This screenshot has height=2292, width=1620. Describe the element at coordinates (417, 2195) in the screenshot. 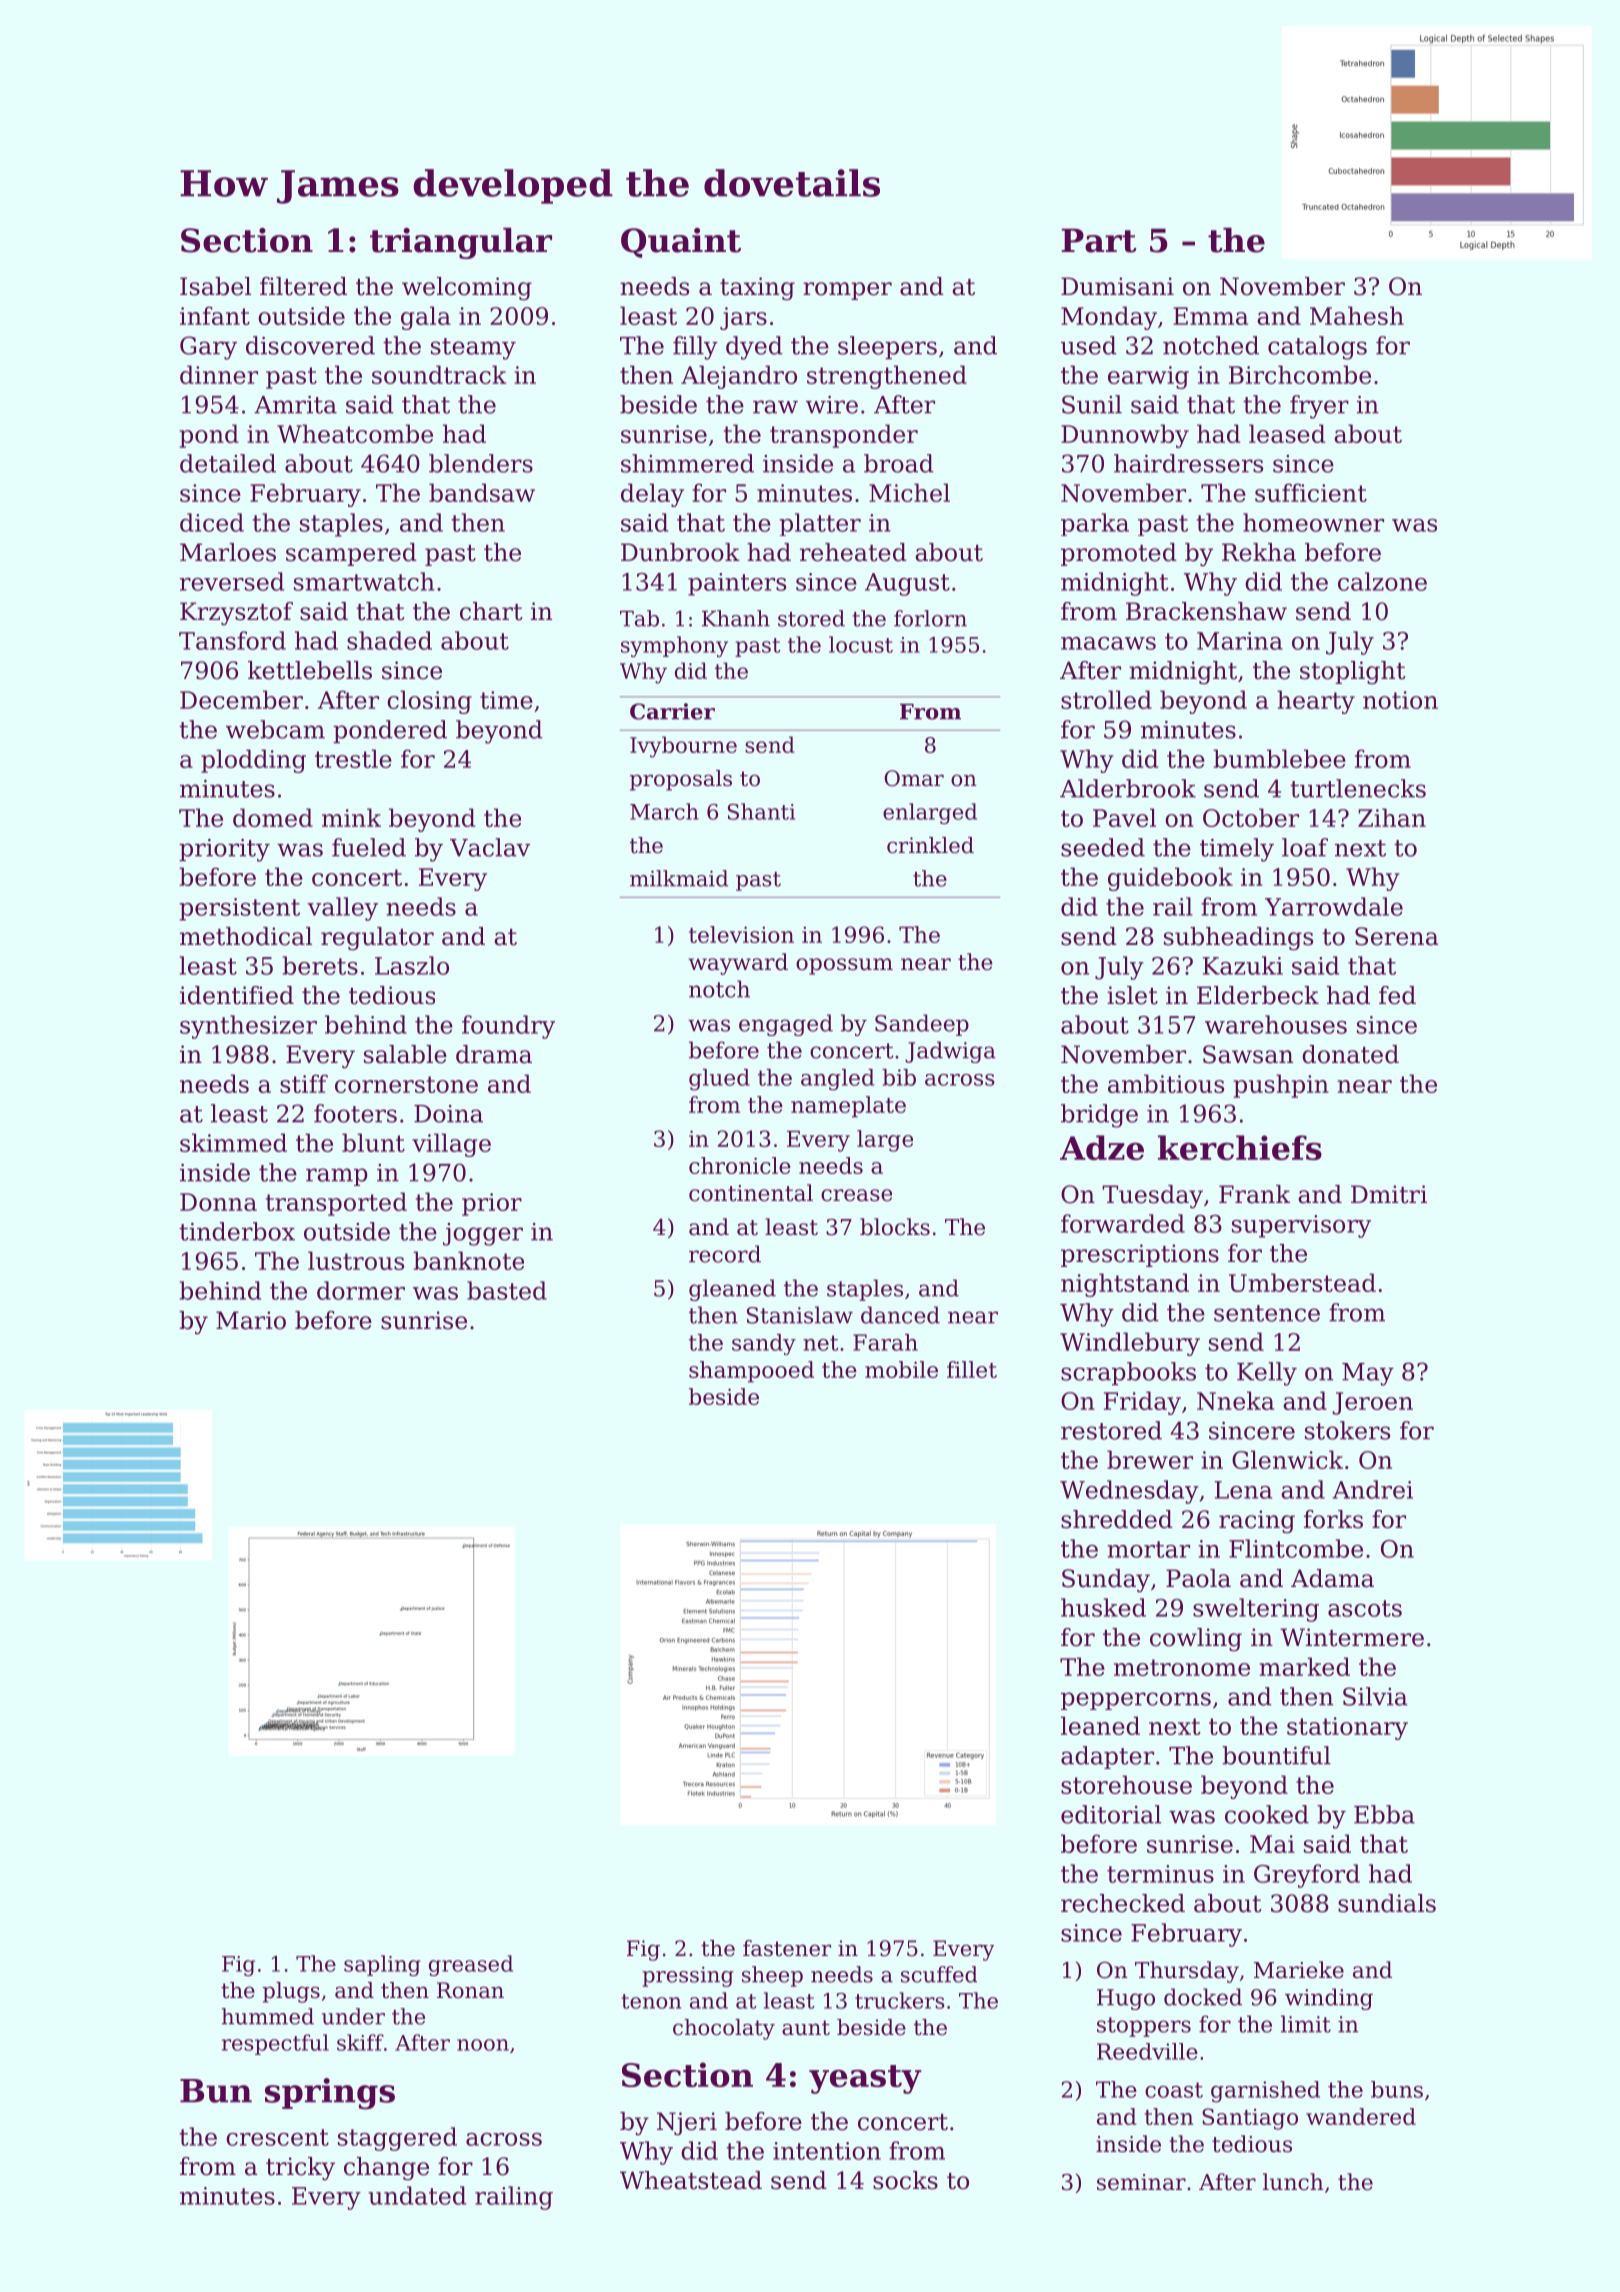

I see `undated` at that location.
